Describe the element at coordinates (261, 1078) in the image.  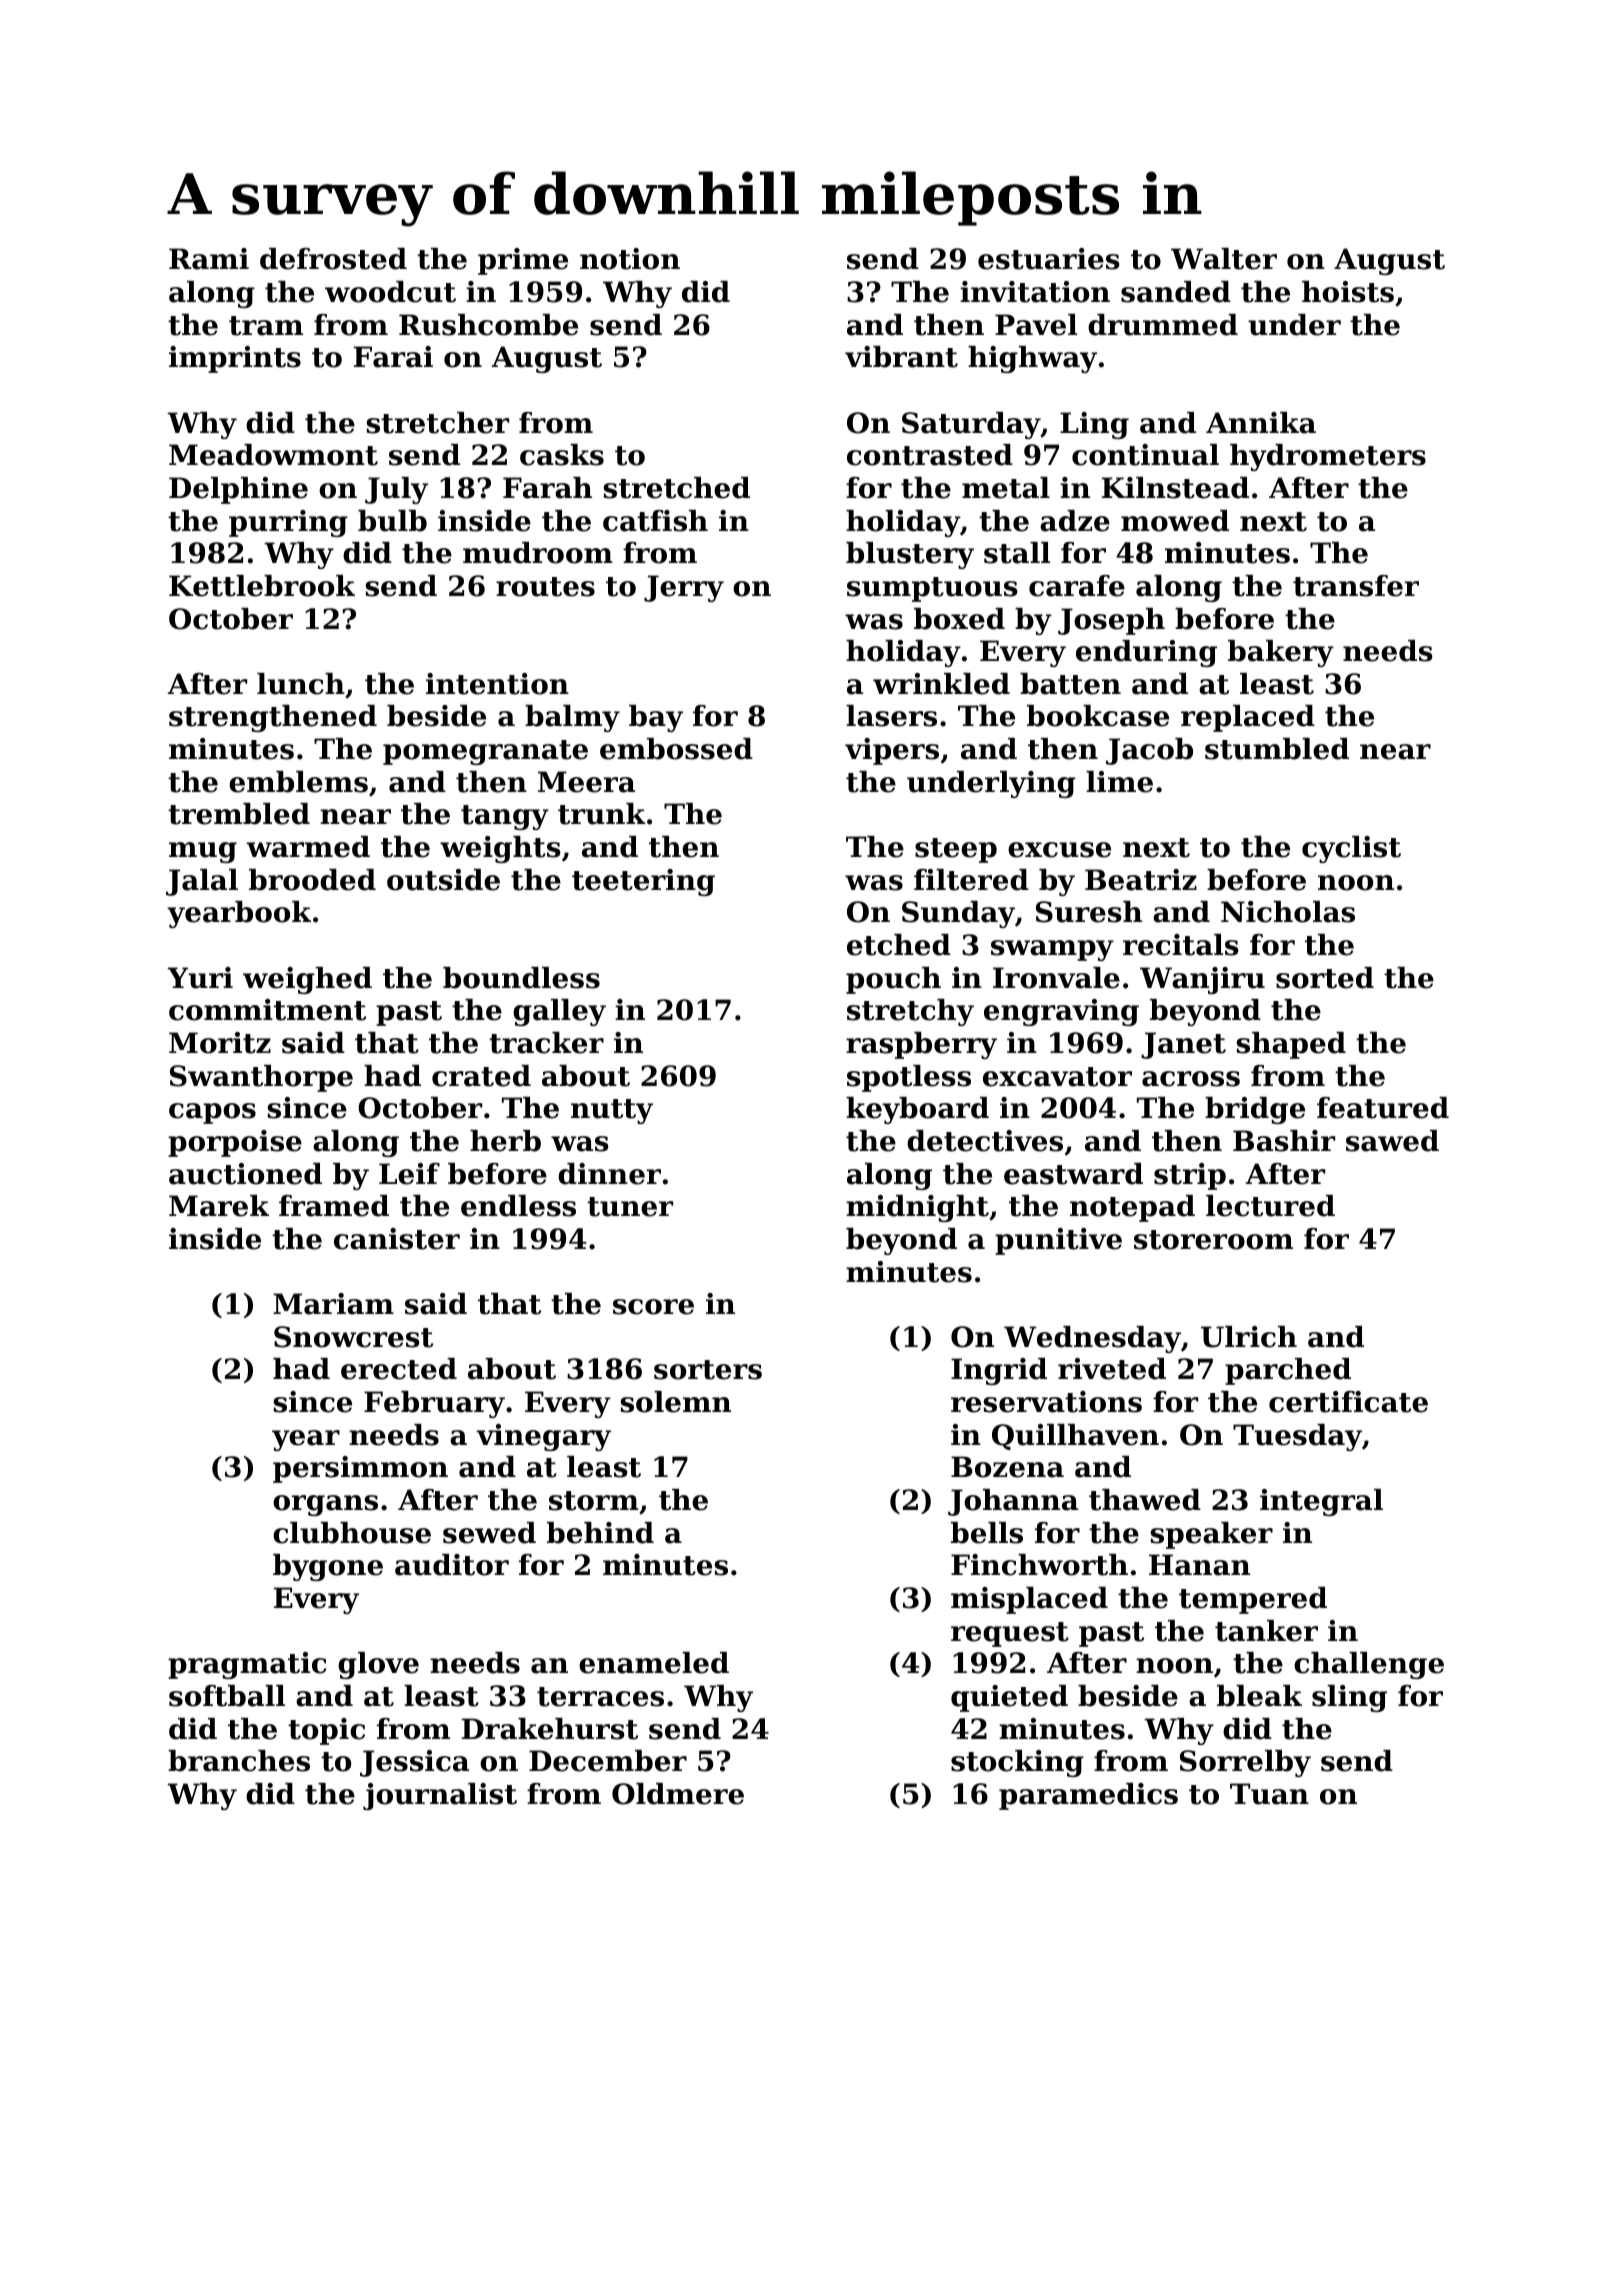
I see `Swanthorpe` at that location.
